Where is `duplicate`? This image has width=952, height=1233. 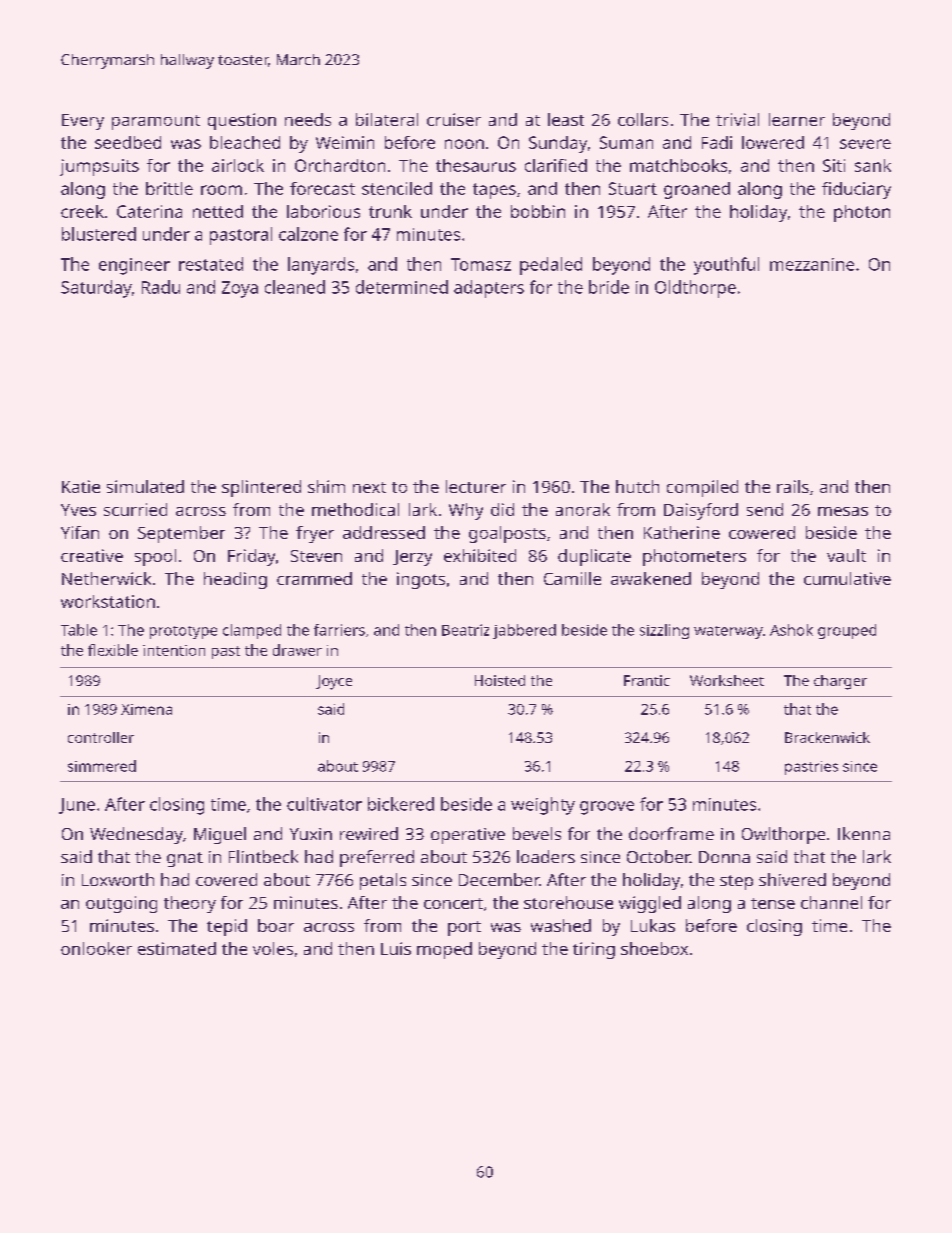
duplicate is located at coordinates (594, 557).
